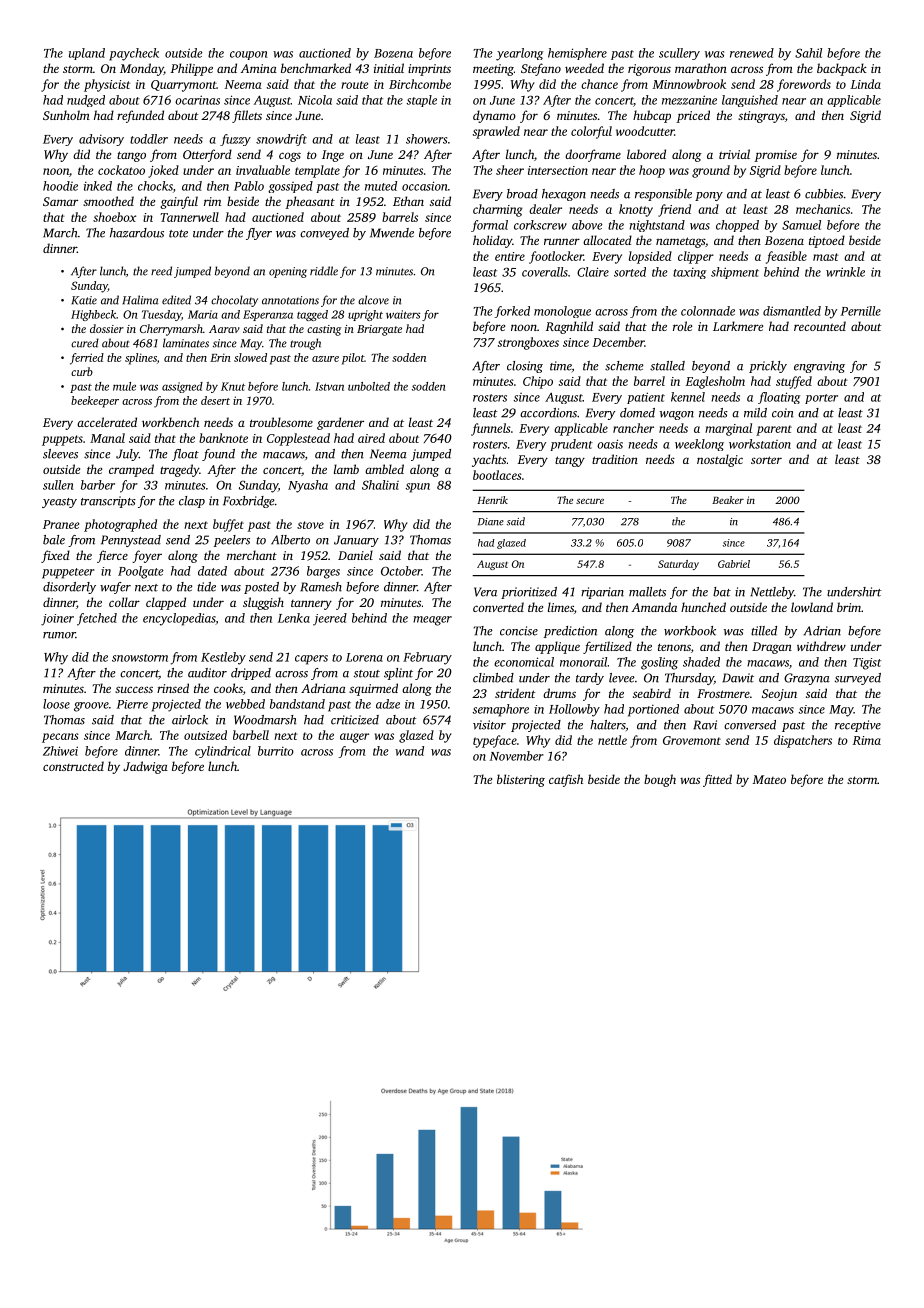  What do you see at coordinates (249, 55) in the page?
I see `coupon` at bounding box center [249, 55].
